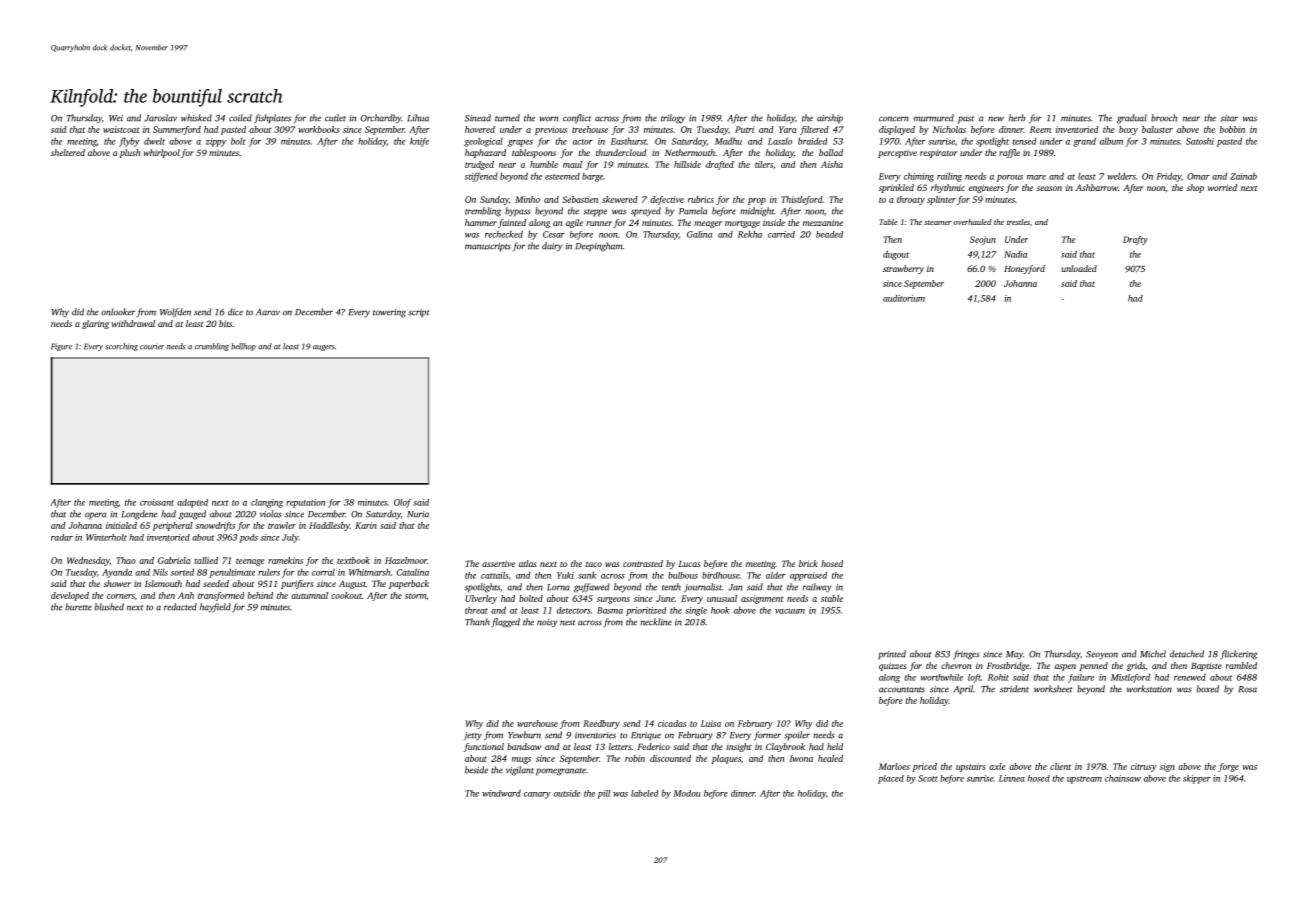 This screenshot has height=924, width=1308. I want to click on unloaded, so click(1079, 268).
